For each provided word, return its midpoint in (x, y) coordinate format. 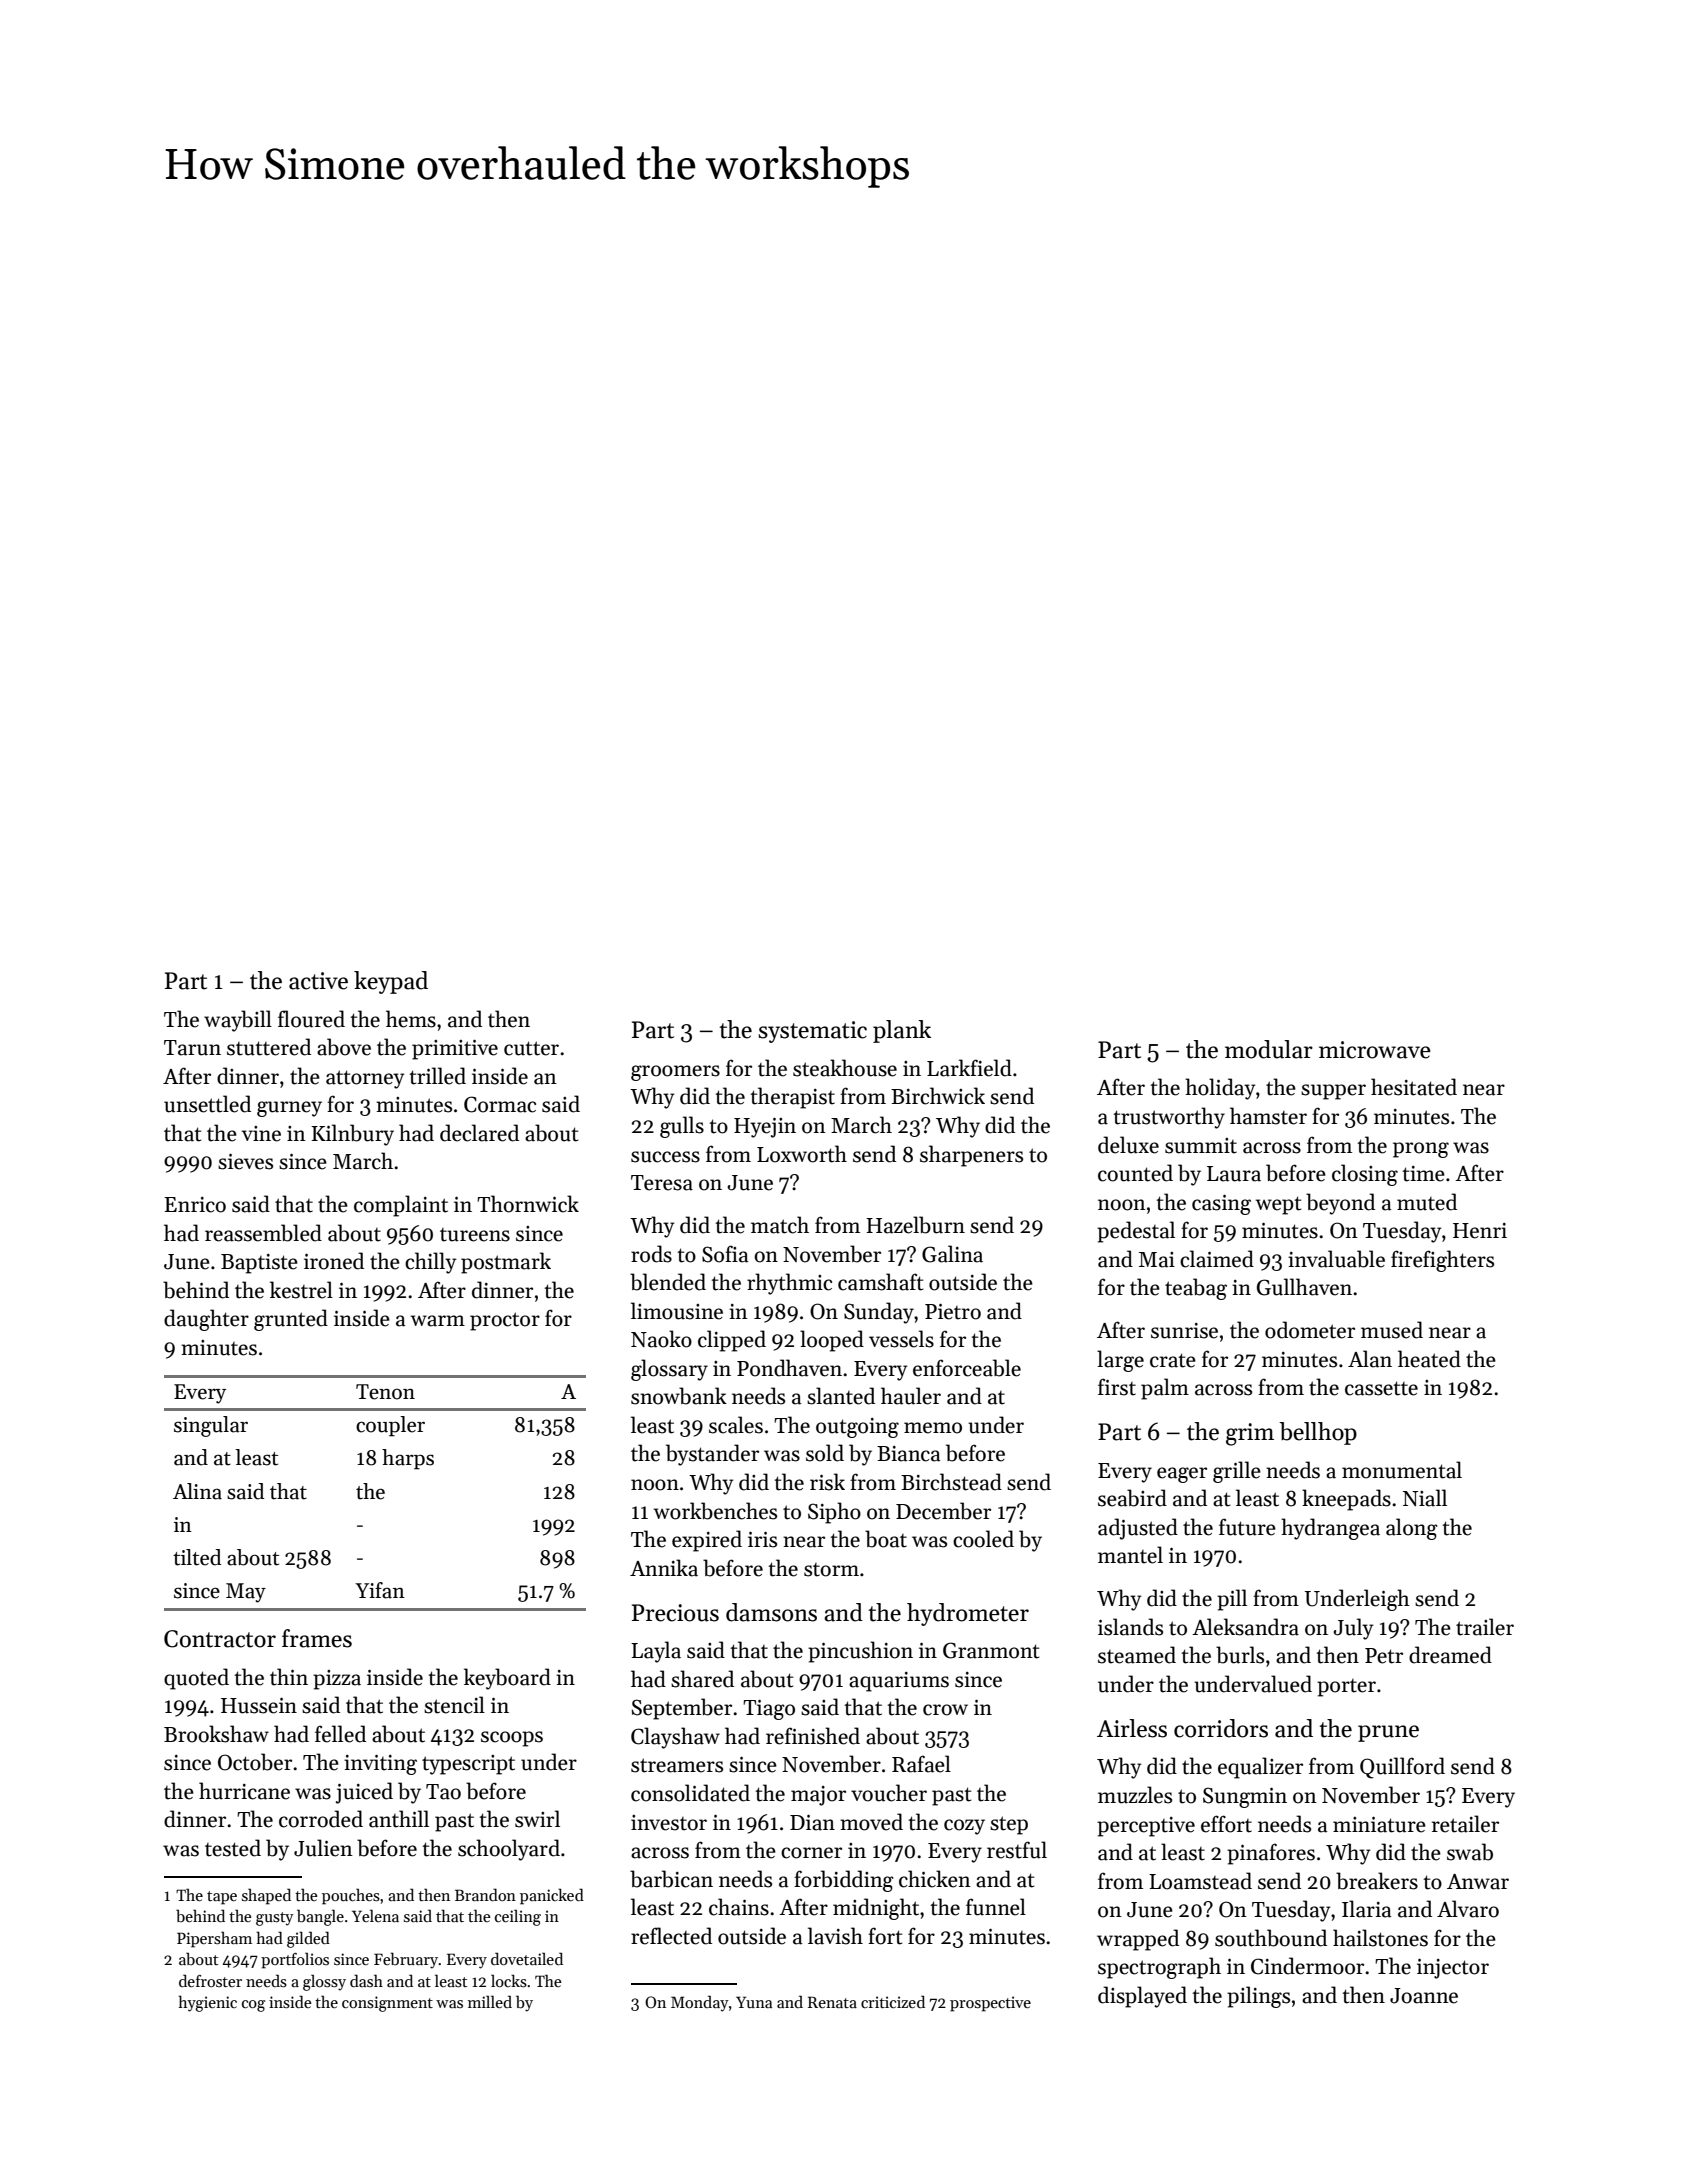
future (1247, 1527)
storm (831, 1570)
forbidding (844, 1881)
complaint (401, 1206)
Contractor (220, 1639)
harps (408, 1459)
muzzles (1135, 1795)
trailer (1485, 1627)
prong (1421, 1150)
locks (509, 1981)
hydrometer (968, 1614)
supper (1333, 1092)
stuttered (269, 1047)
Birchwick (938, 1096)
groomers (675, 1073)
